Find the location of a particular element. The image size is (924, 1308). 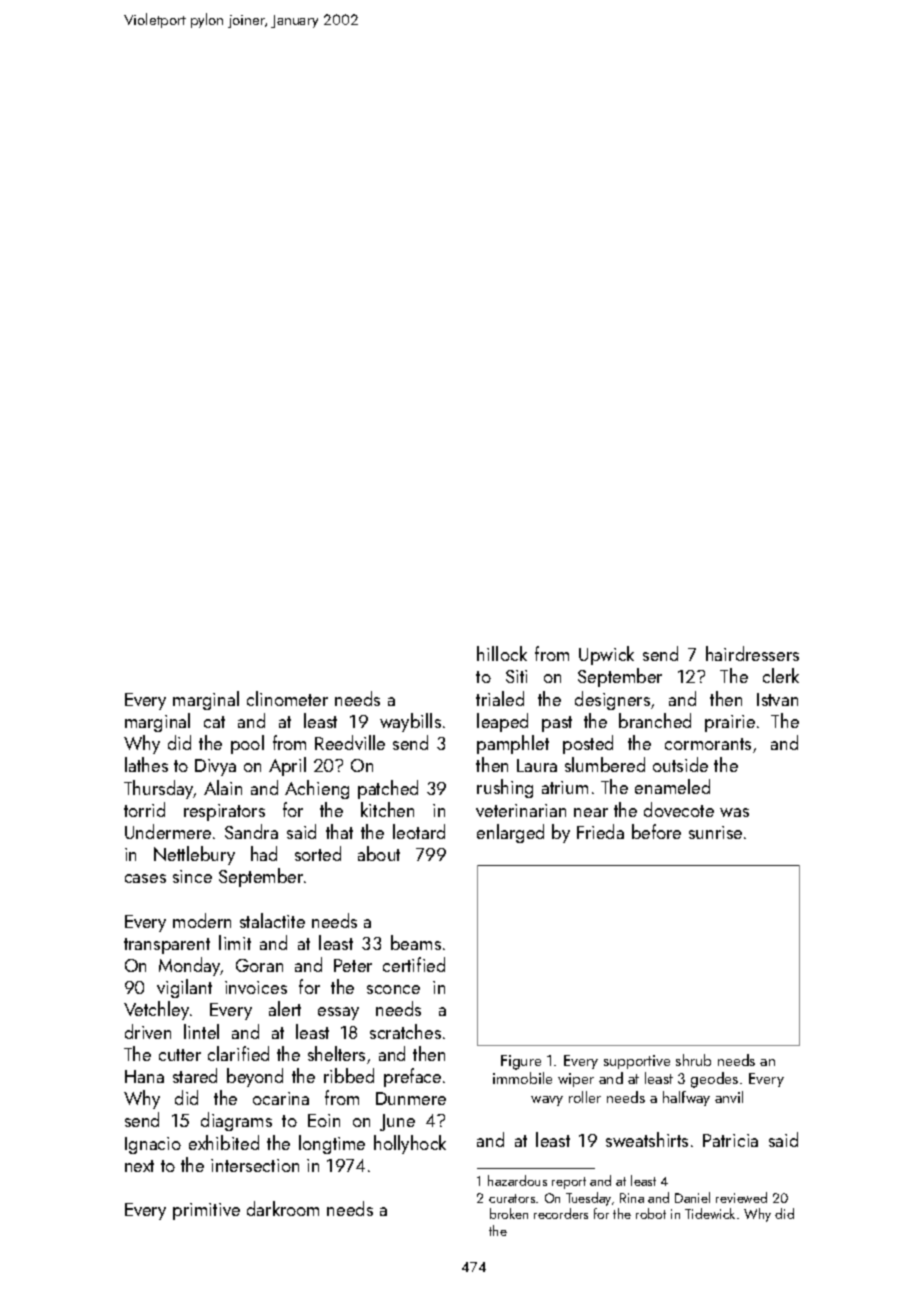

patched is located at coordinates (388, 789).
